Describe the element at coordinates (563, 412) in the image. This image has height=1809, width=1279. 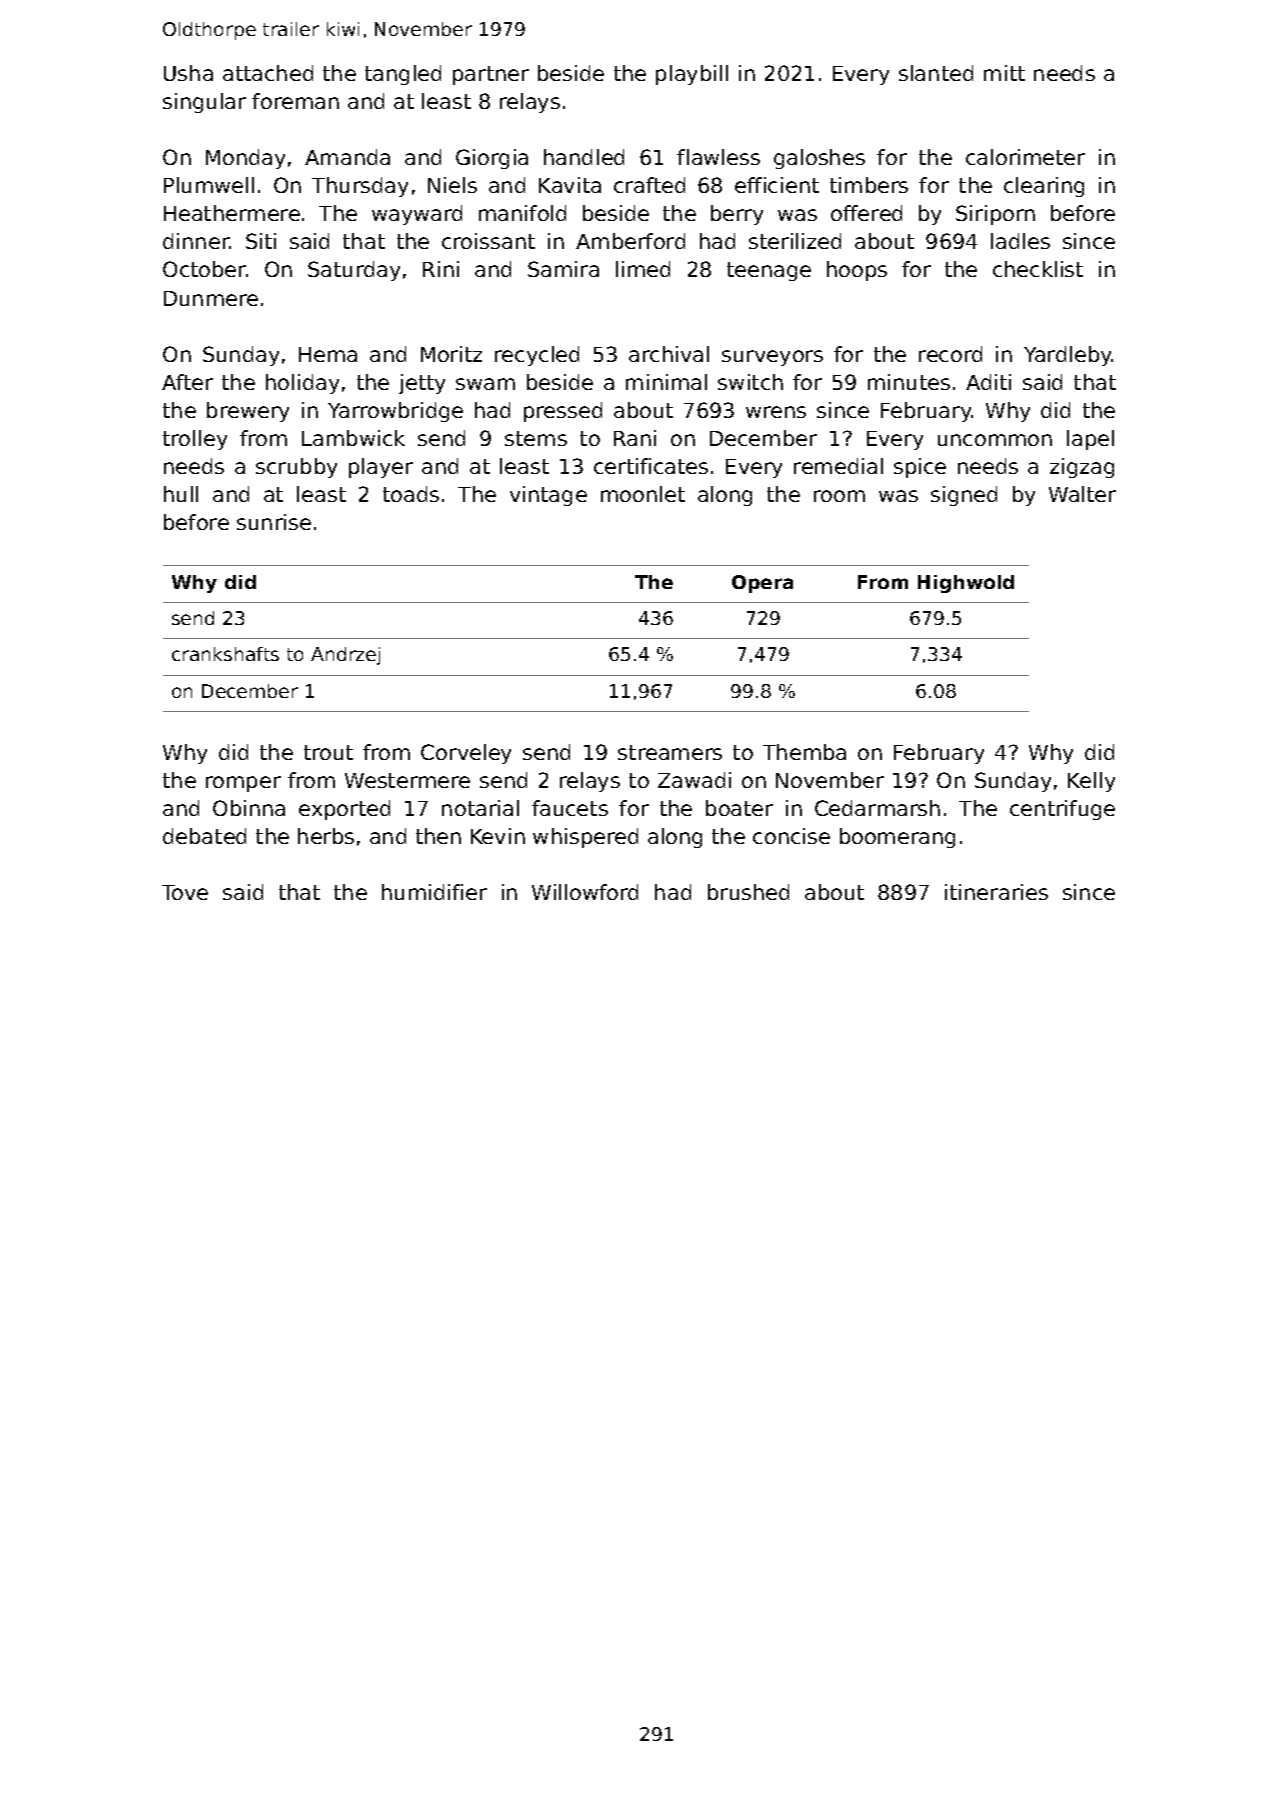
I see `pressed` at that location.
